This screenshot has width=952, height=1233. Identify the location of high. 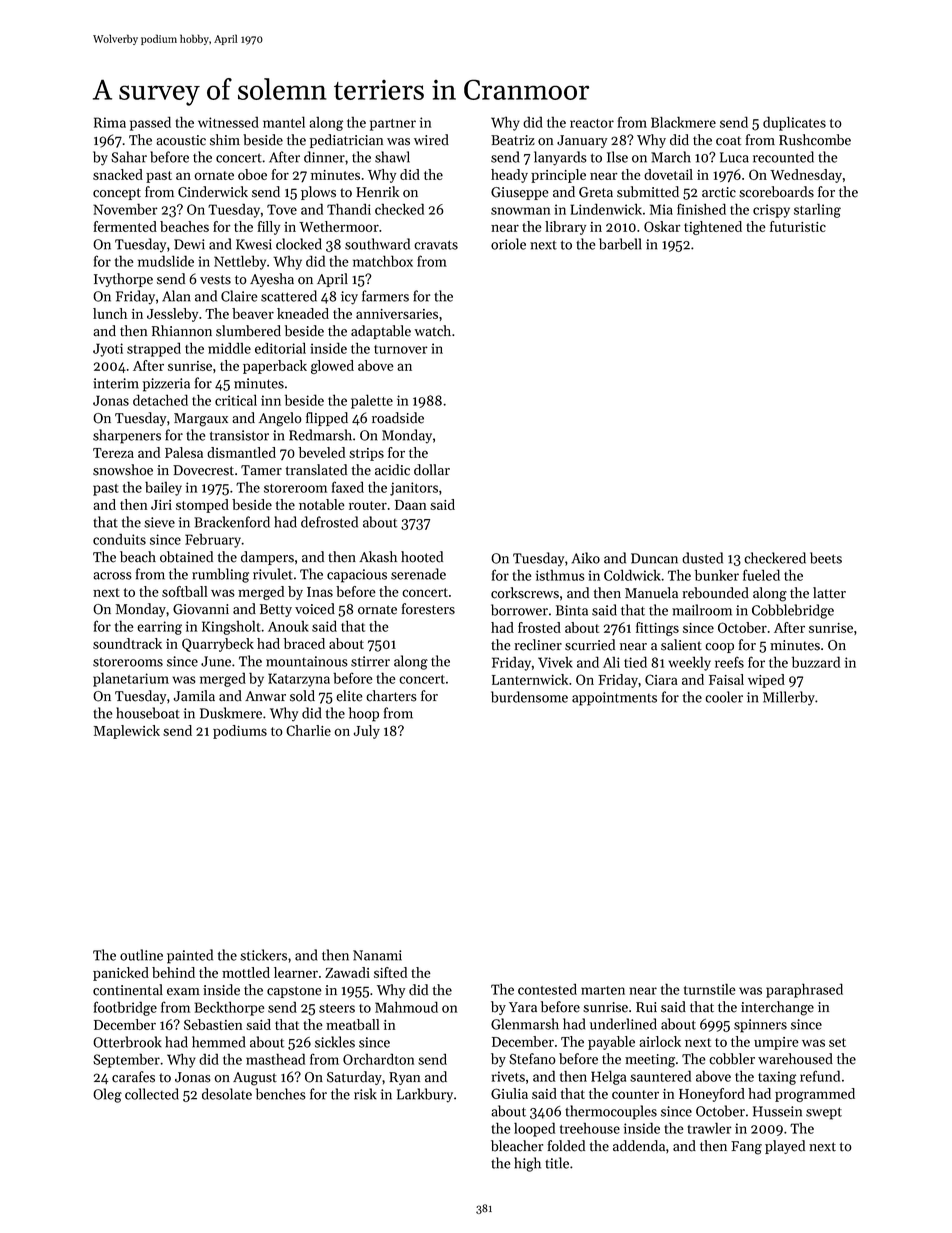
(527, 1164).
